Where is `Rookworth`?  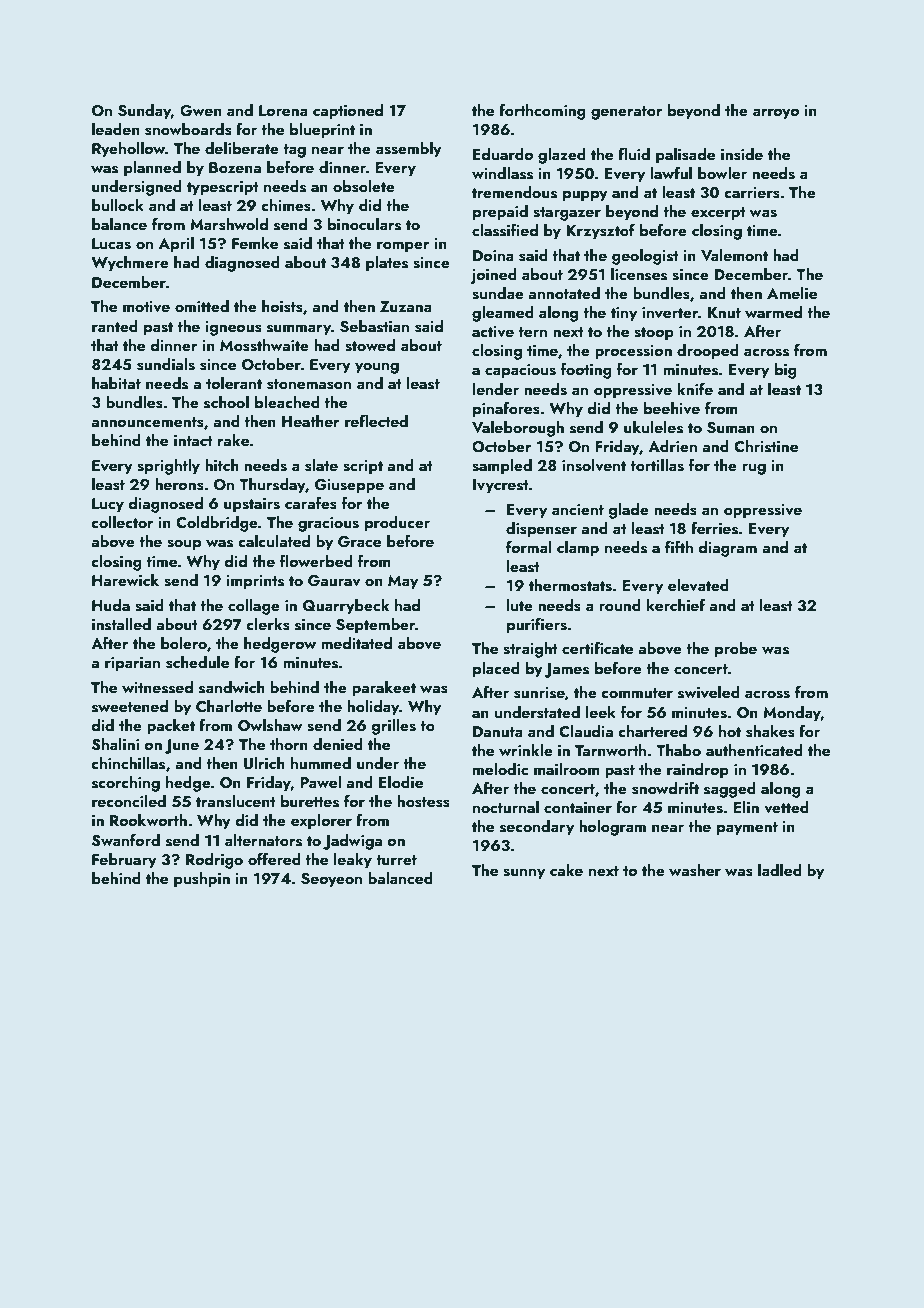 Rookworth is located at coordinates (148, 820).
